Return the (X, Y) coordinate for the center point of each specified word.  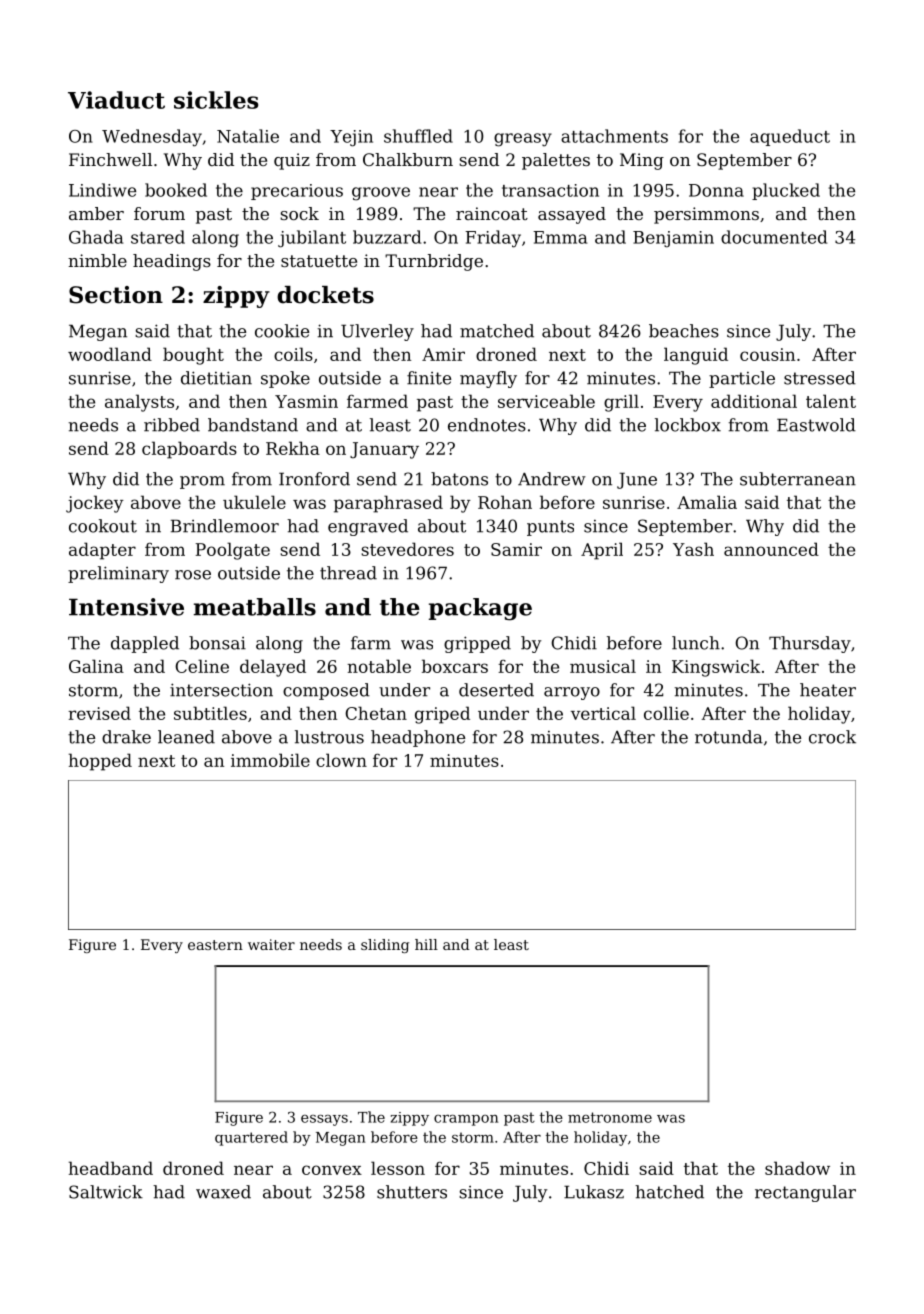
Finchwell (110, 159)
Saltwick (106, 1192)
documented (774, 237)
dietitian (216, 378)
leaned (186, 737)
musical (603, 666)
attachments (614, 136)
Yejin (351, 138)
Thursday (810, 644)
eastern (215, 945)
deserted (496, 690)
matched (497, 331)
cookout (103, 526)
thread (348, 573)
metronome (610, 1117)
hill (426, 944)
